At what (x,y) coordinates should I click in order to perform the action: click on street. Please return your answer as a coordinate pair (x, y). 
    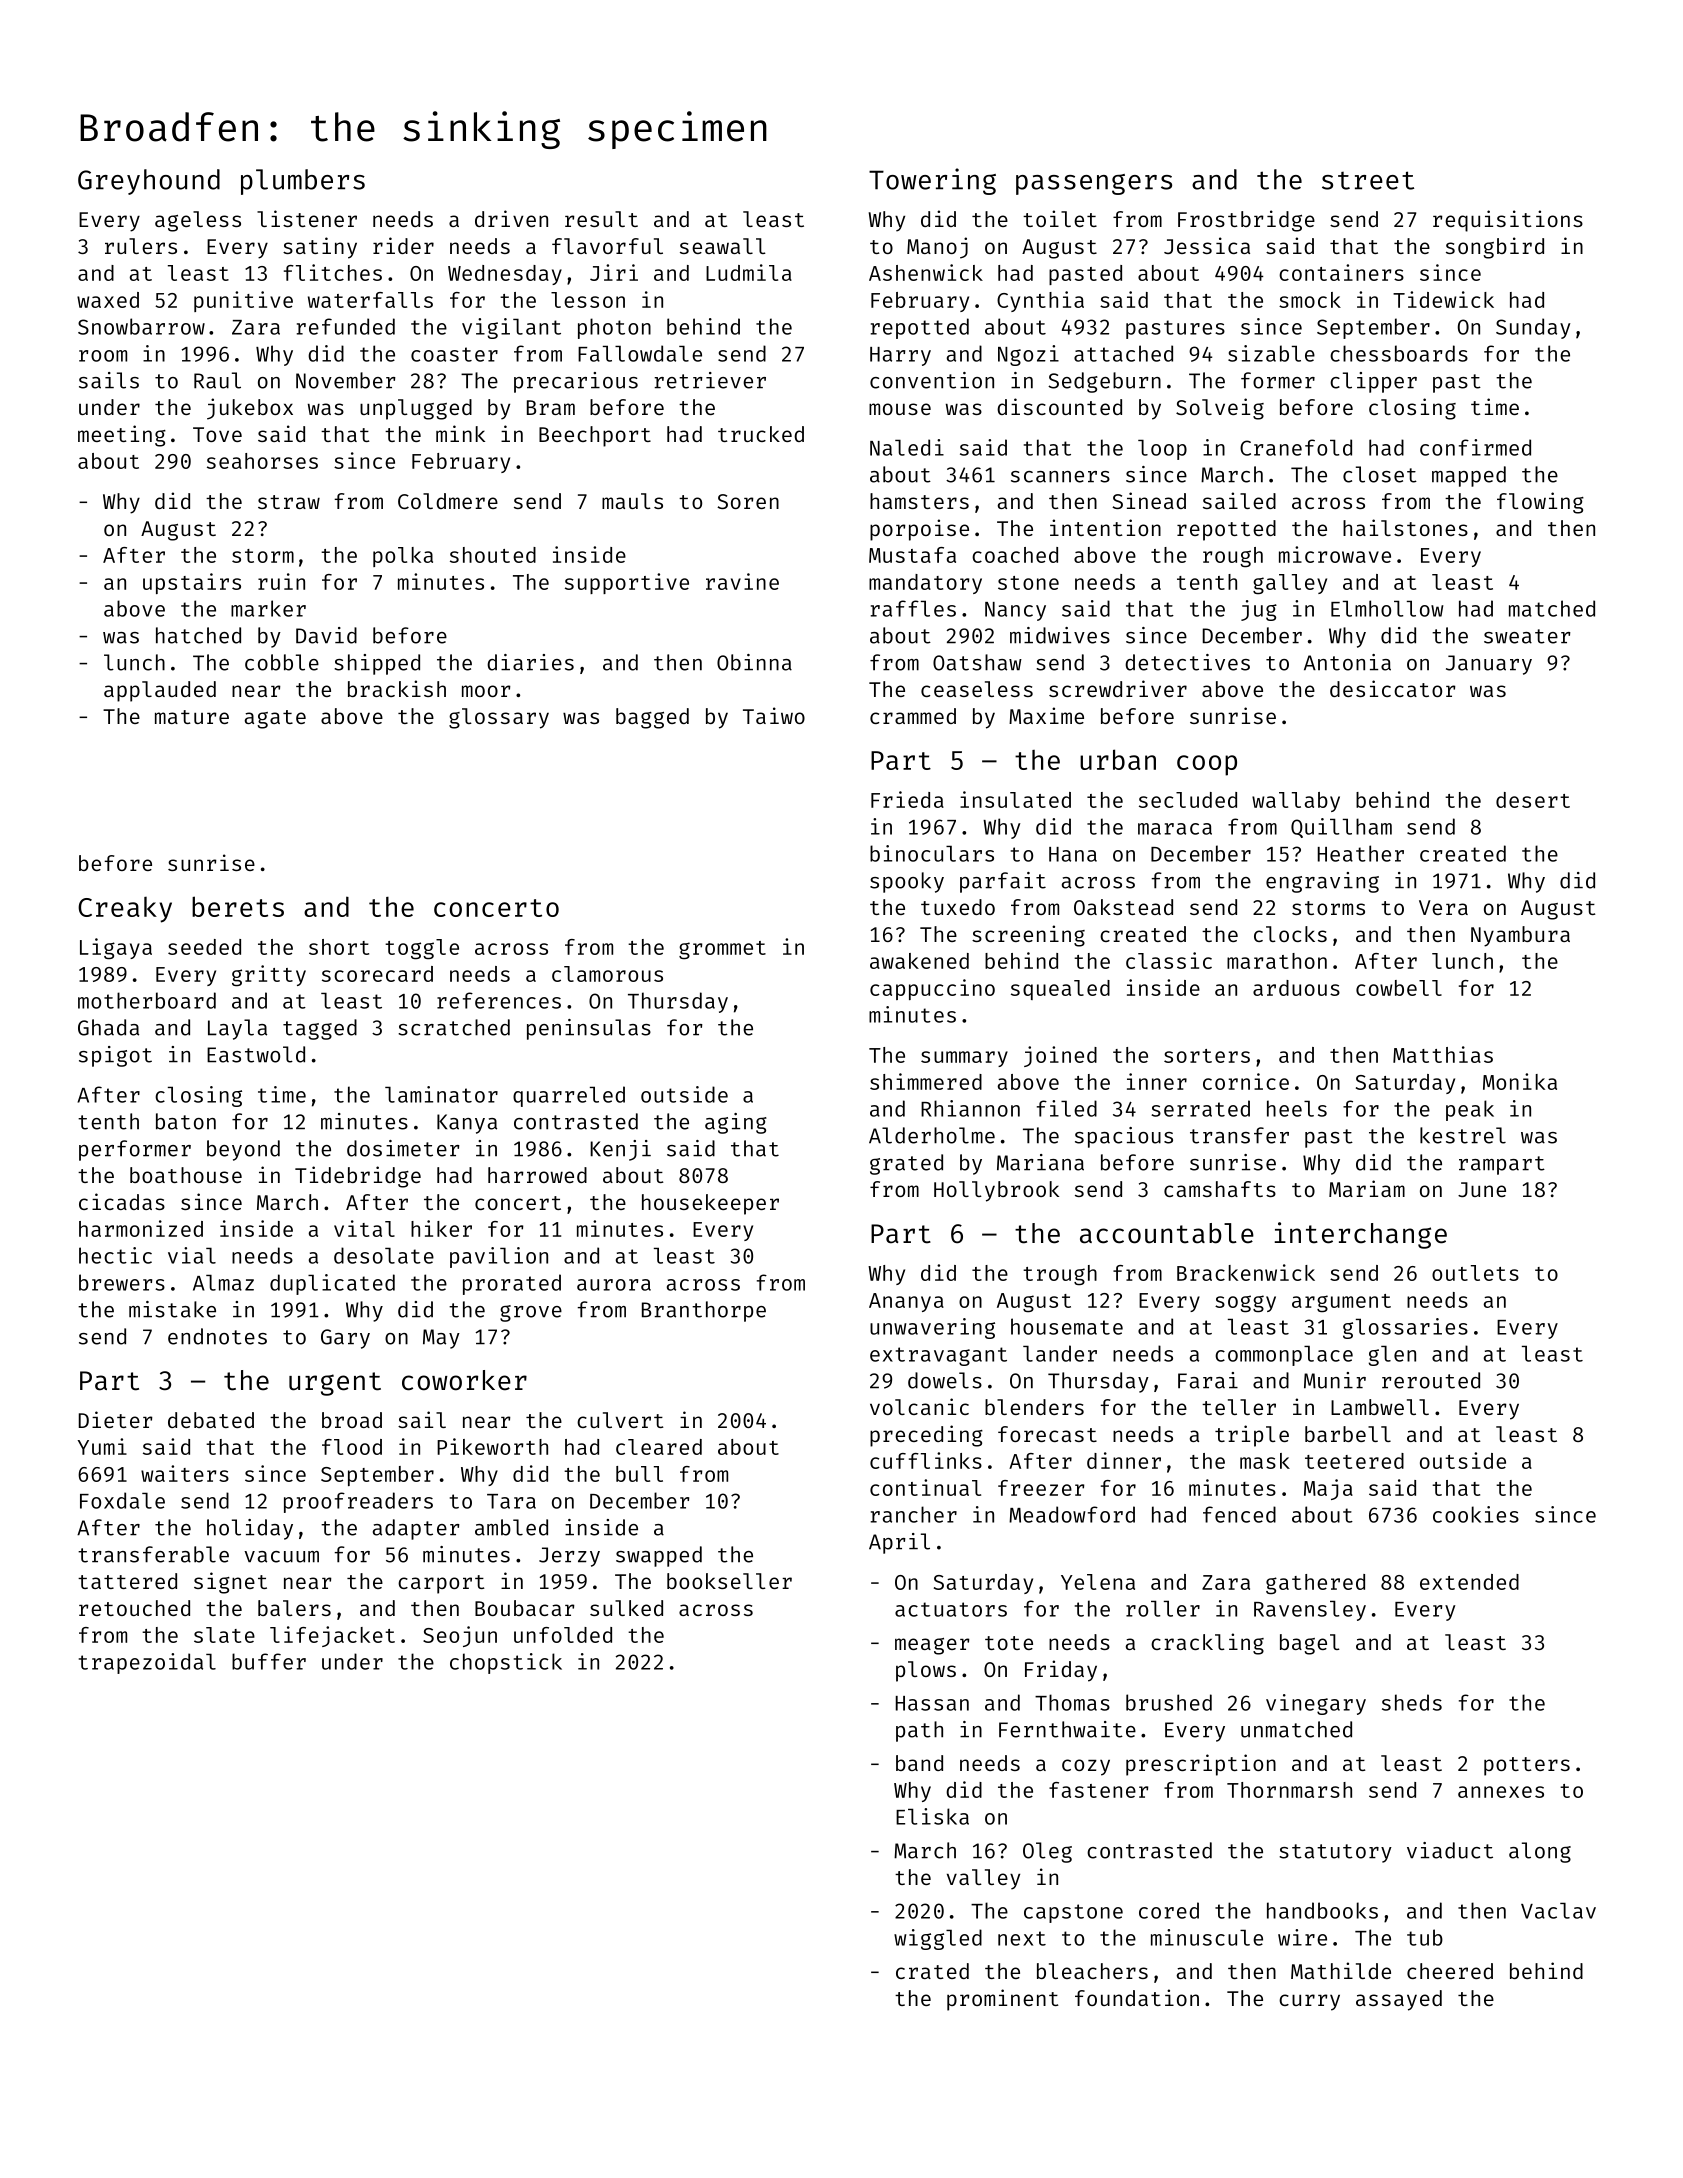
    Looking at the image, I should click on (1368, 180).
